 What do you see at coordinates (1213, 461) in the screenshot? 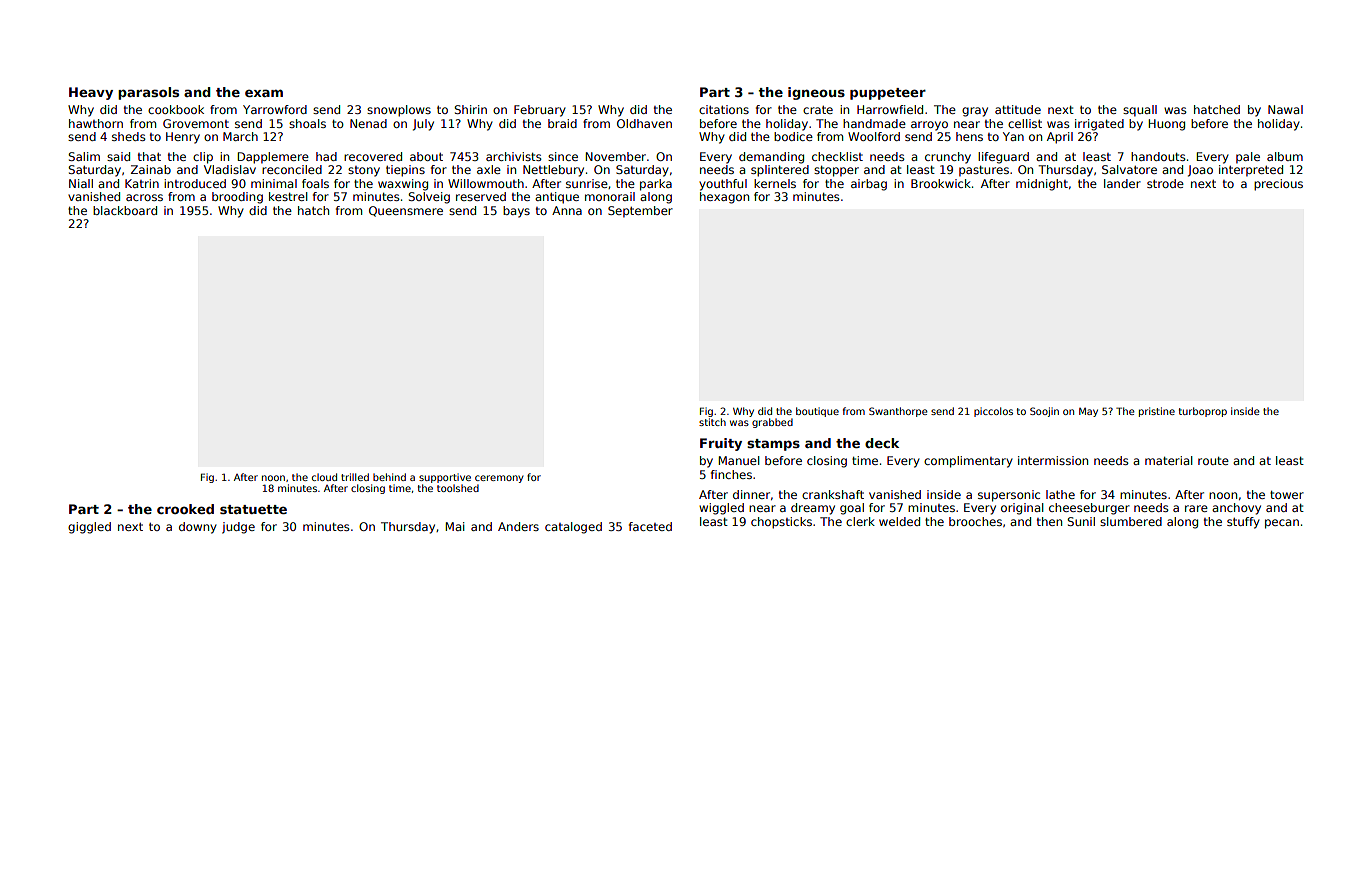
I see `route` at bounding box center [1213, 461].
